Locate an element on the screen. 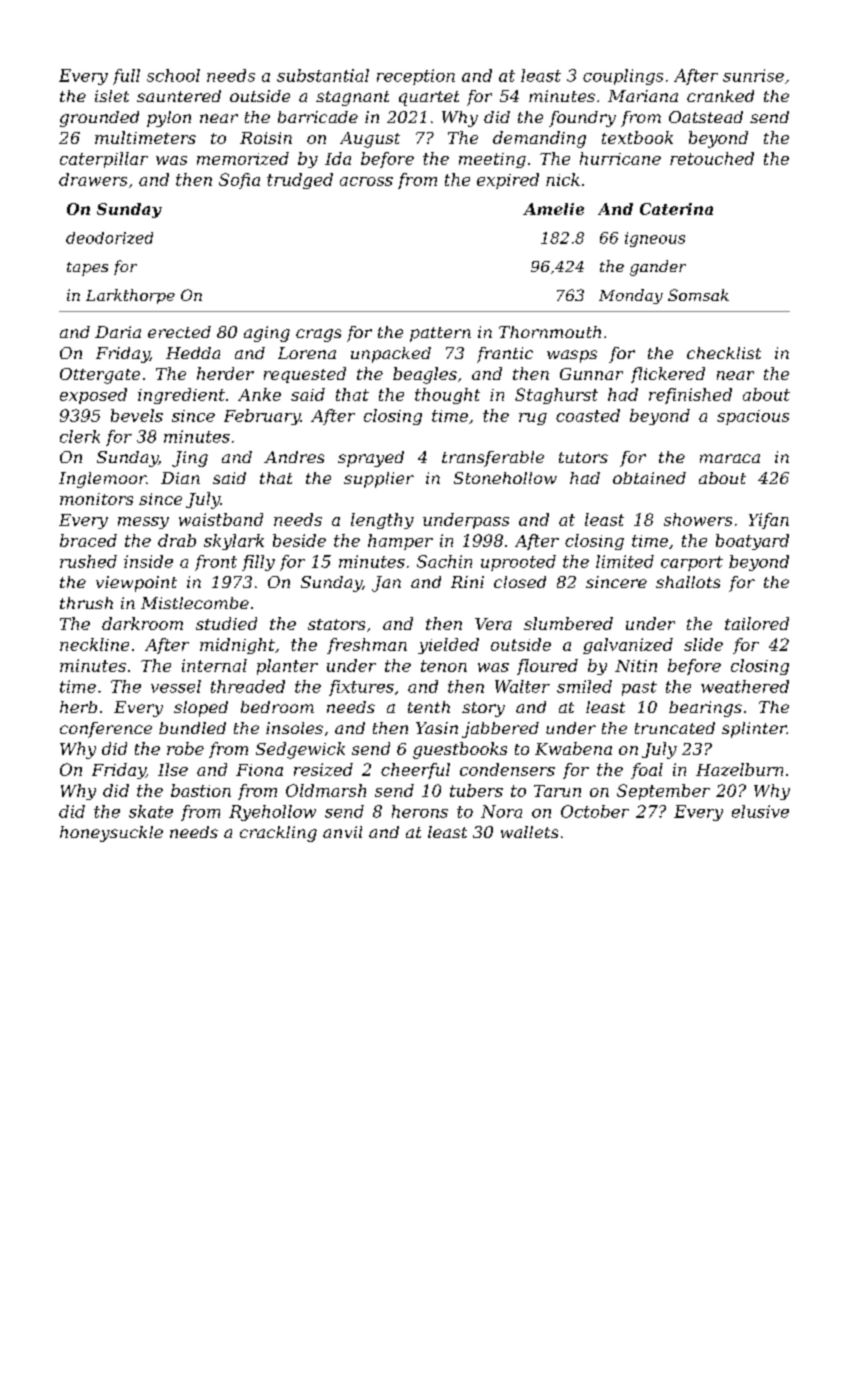 The height and width of the screenshot is (1400, 849). August is located at coordinates (370, 140).
